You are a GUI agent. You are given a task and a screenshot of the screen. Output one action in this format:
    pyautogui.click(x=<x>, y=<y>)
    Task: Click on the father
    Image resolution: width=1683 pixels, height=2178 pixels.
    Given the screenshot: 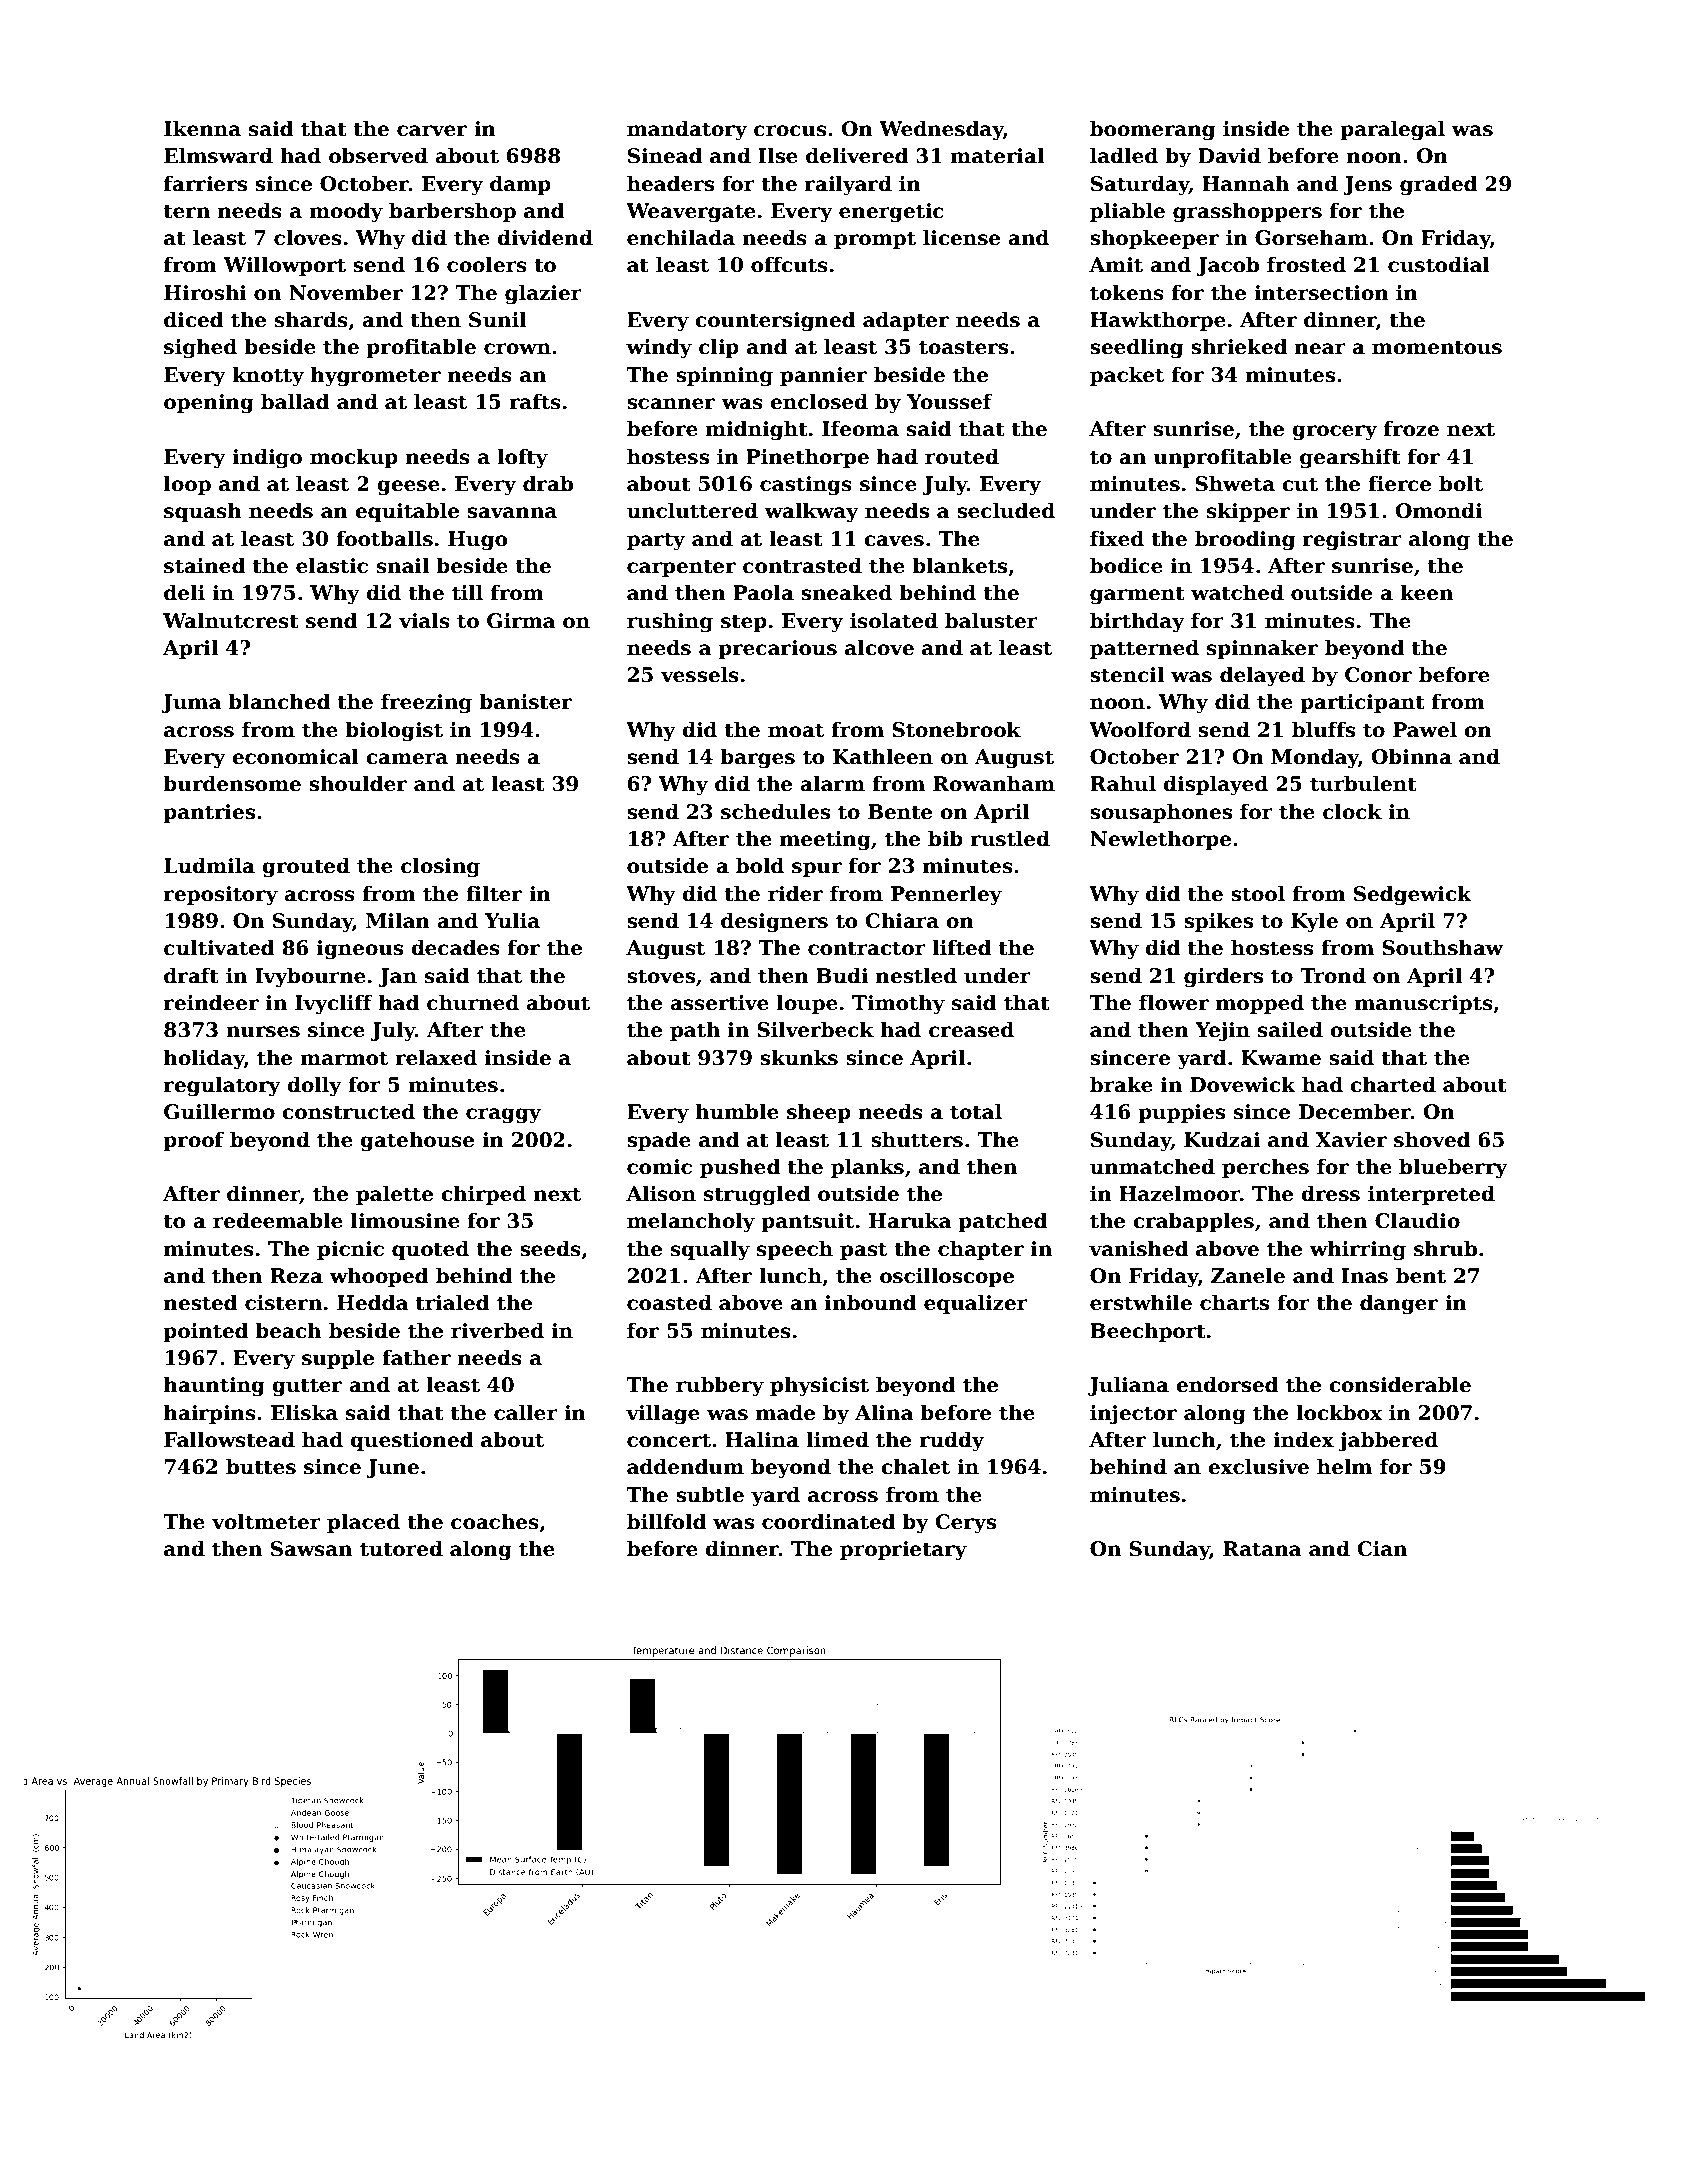 What is the action you would take?
    pyautogui.click(x=416, y=1357)
